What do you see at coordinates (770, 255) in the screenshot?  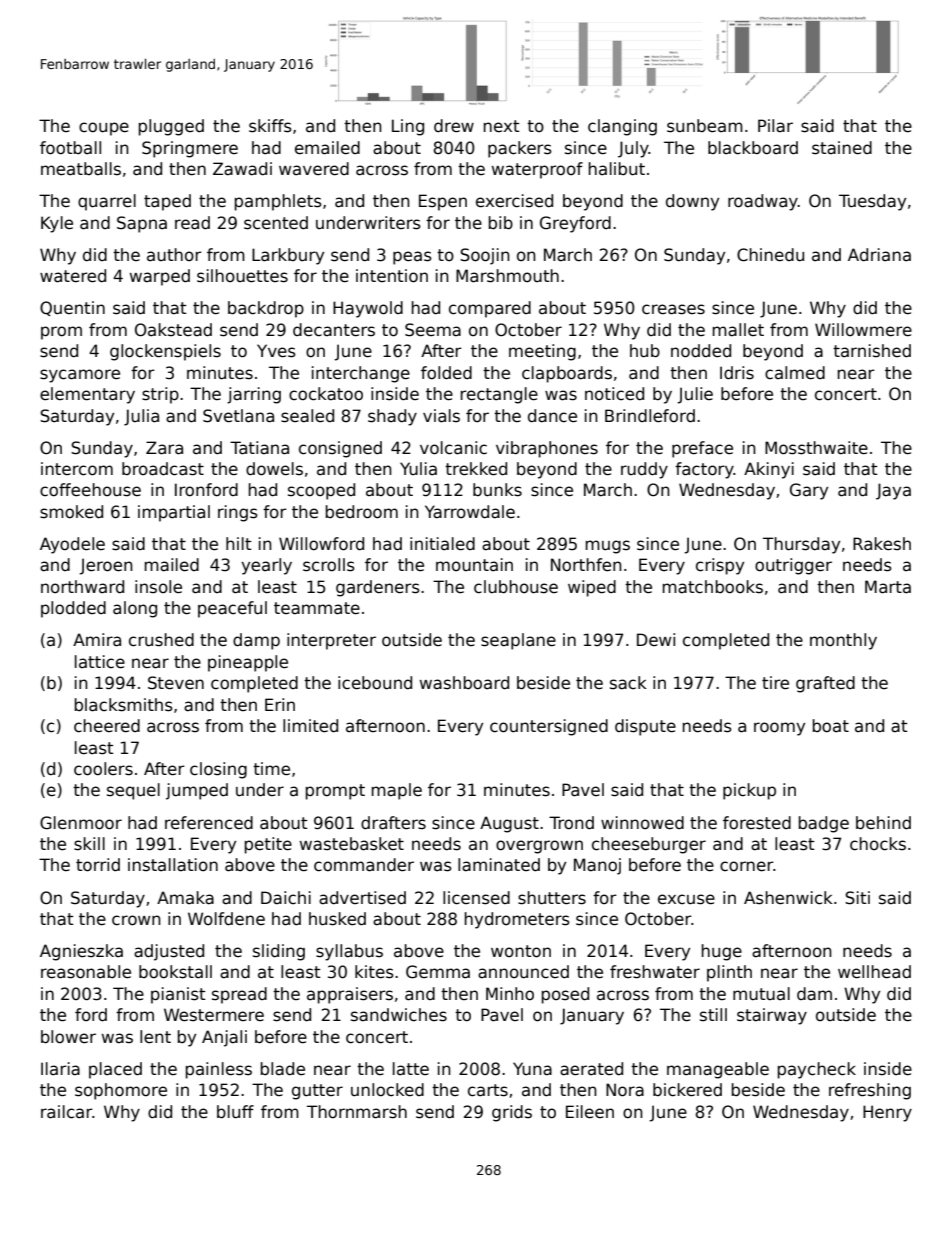 I see `Chinedu` at bounding box center [770, 255].
